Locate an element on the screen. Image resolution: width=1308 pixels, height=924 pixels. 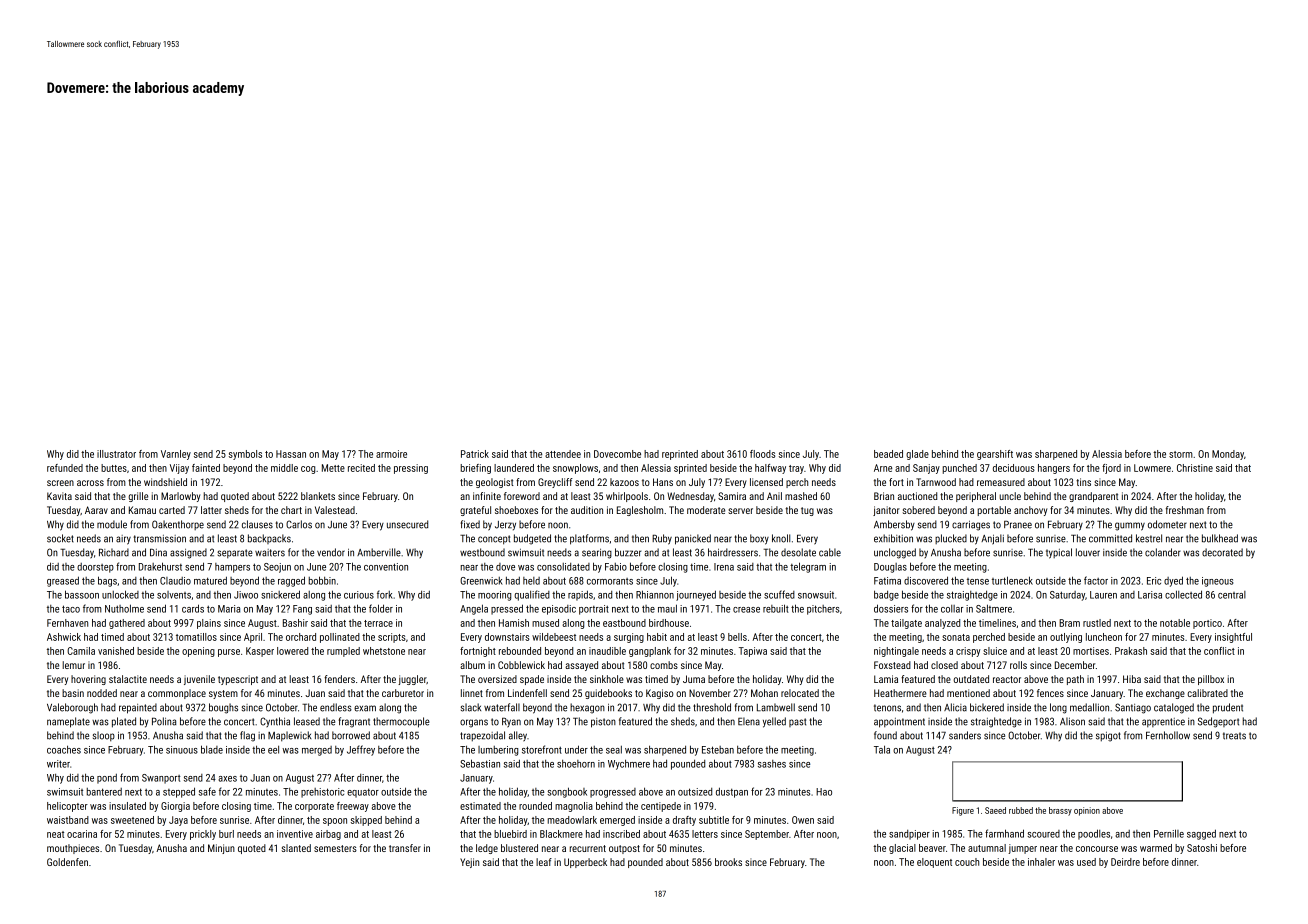
progressed is located at coordinates (613, 793).
